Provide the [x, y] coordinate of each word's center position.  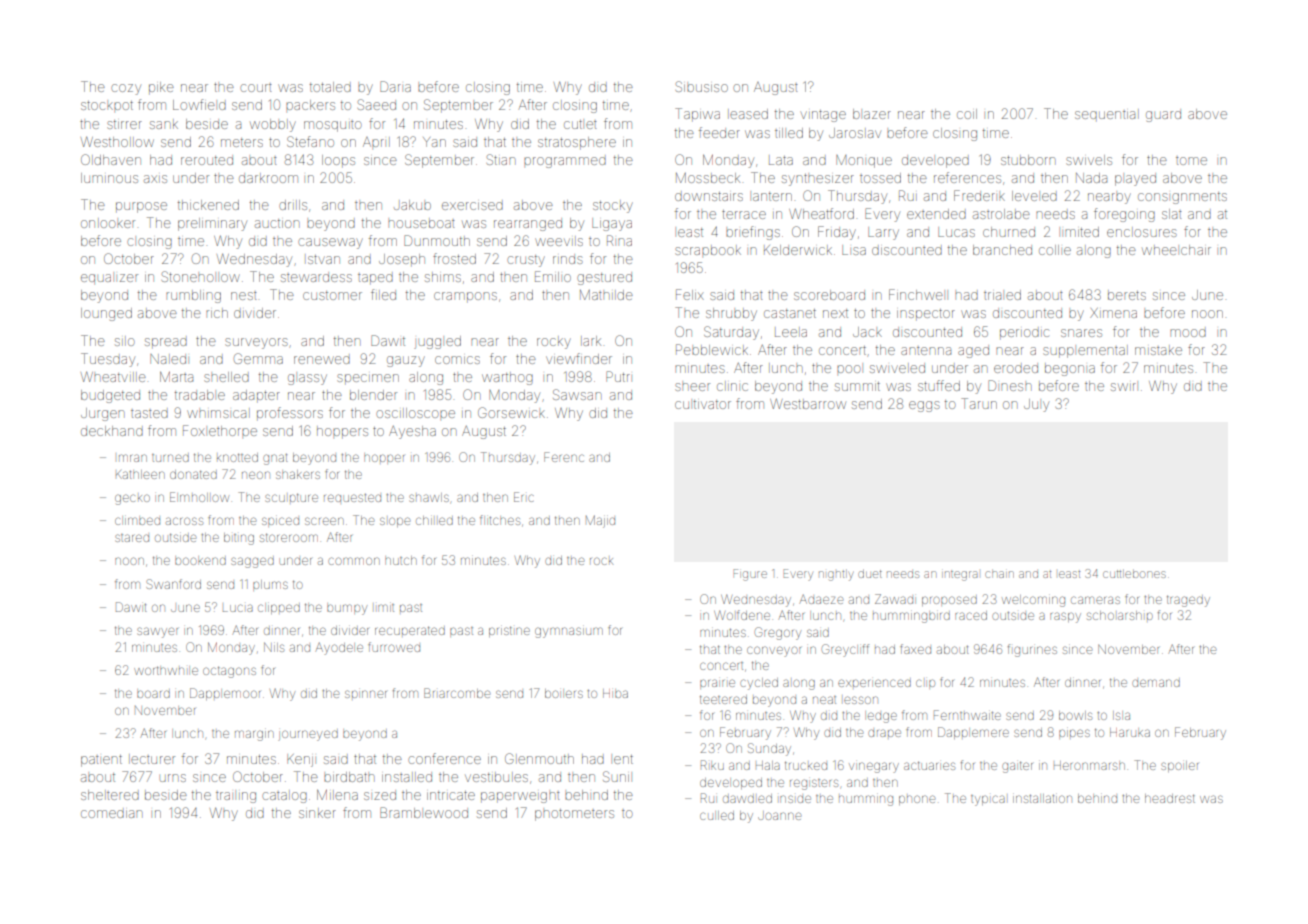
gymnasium [569, 632]
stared [132, 538]
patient [101, 761]
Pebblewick [712, 349]
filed [383, 294]
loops [338, 161]
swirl [1123, 387]
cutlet [580, 124]
